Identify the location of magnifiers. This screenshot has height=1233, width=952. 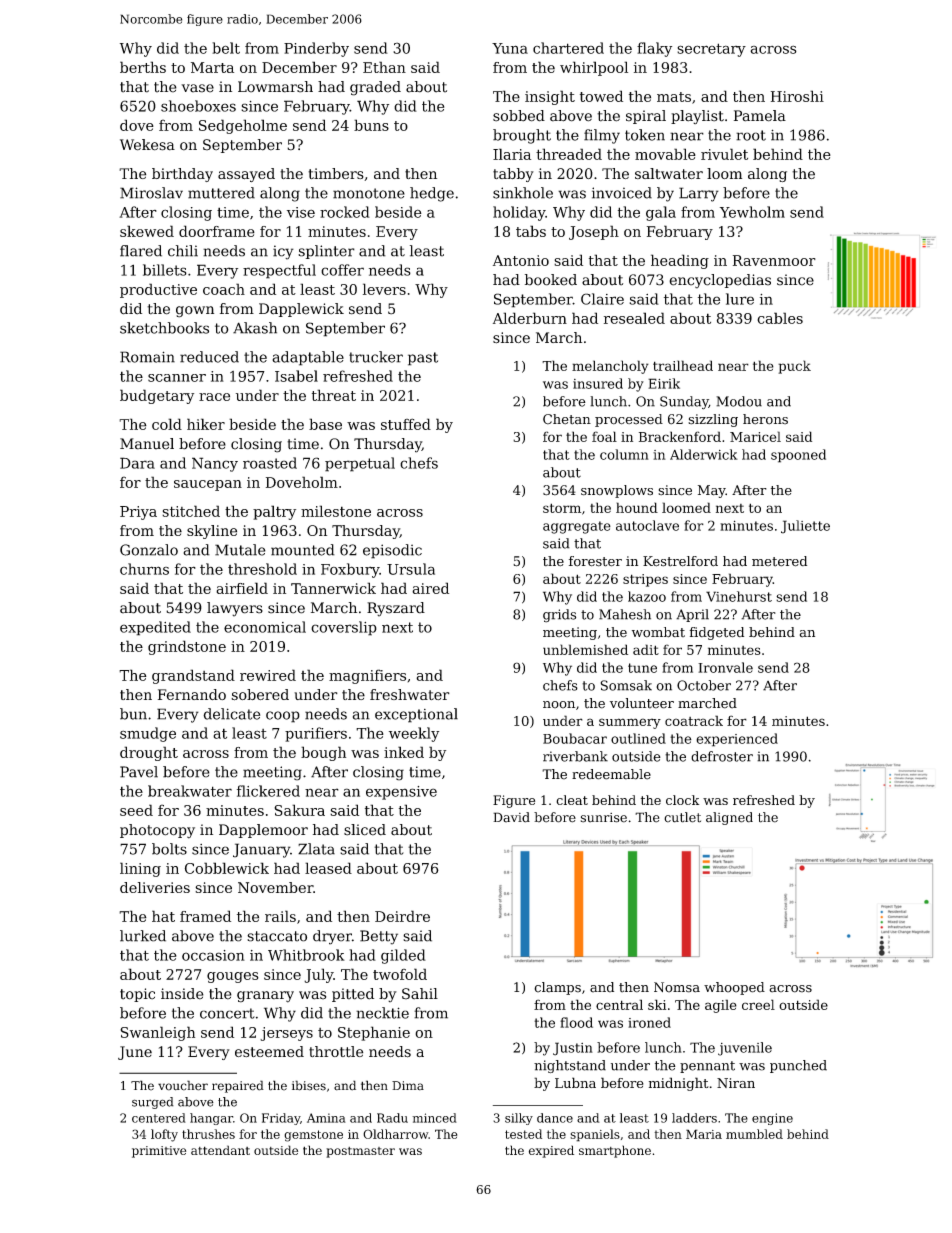
(367, 676).
